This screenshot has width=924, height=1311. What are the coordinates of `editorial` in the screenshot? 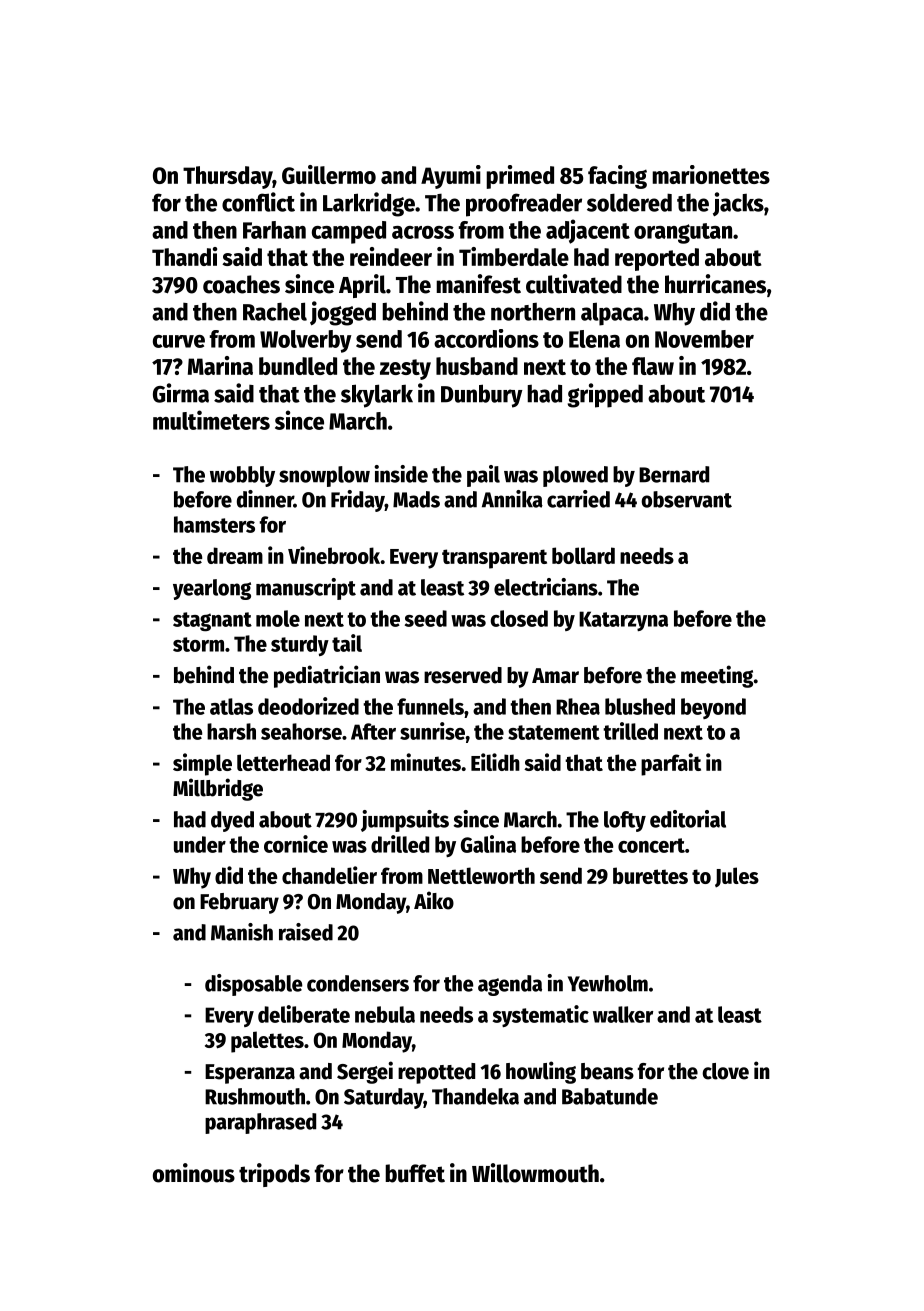 It's located at (688, 819).
